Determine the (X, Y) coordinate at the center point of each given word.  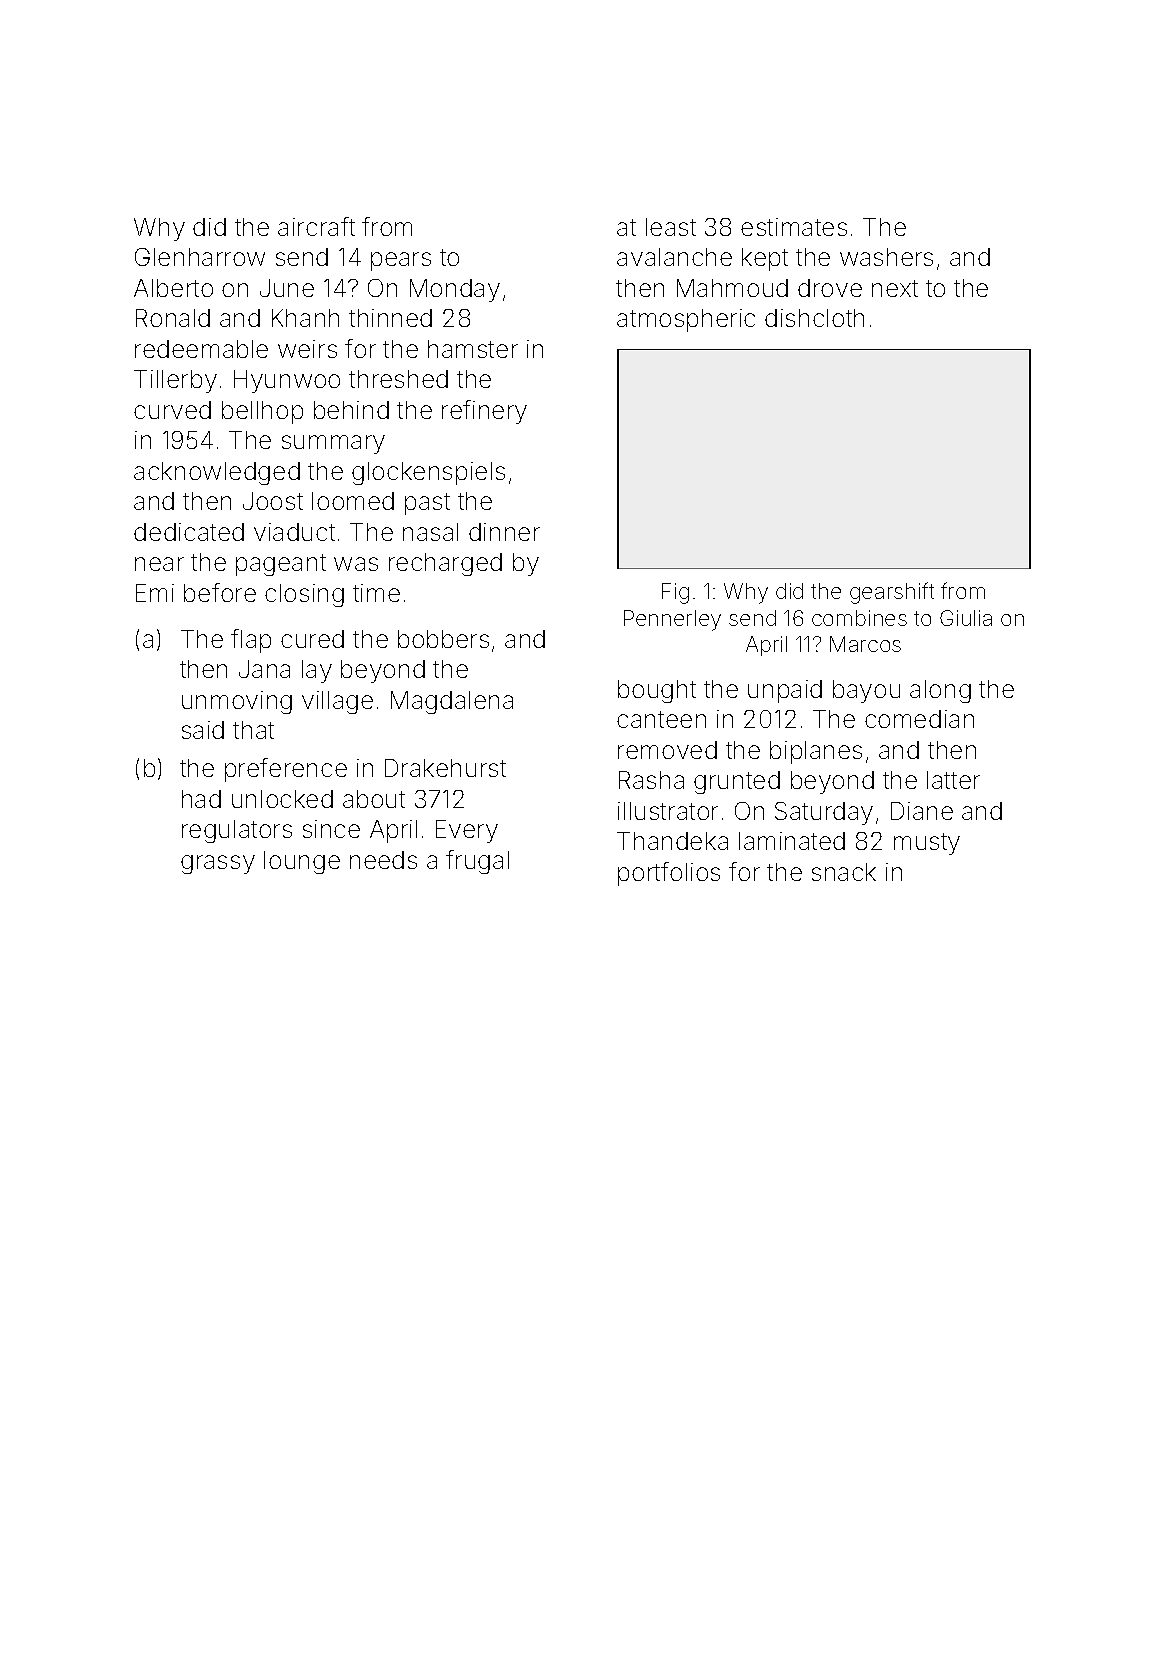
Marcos (865, 644)
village (337, 702)
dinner (504, 532)
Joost (273, 501)
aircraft (316, 226)
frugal (477, 862)
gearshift (892, 593)
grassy (218, 864)
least (671, 227)
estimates (794, 227)
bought (657, 691)
